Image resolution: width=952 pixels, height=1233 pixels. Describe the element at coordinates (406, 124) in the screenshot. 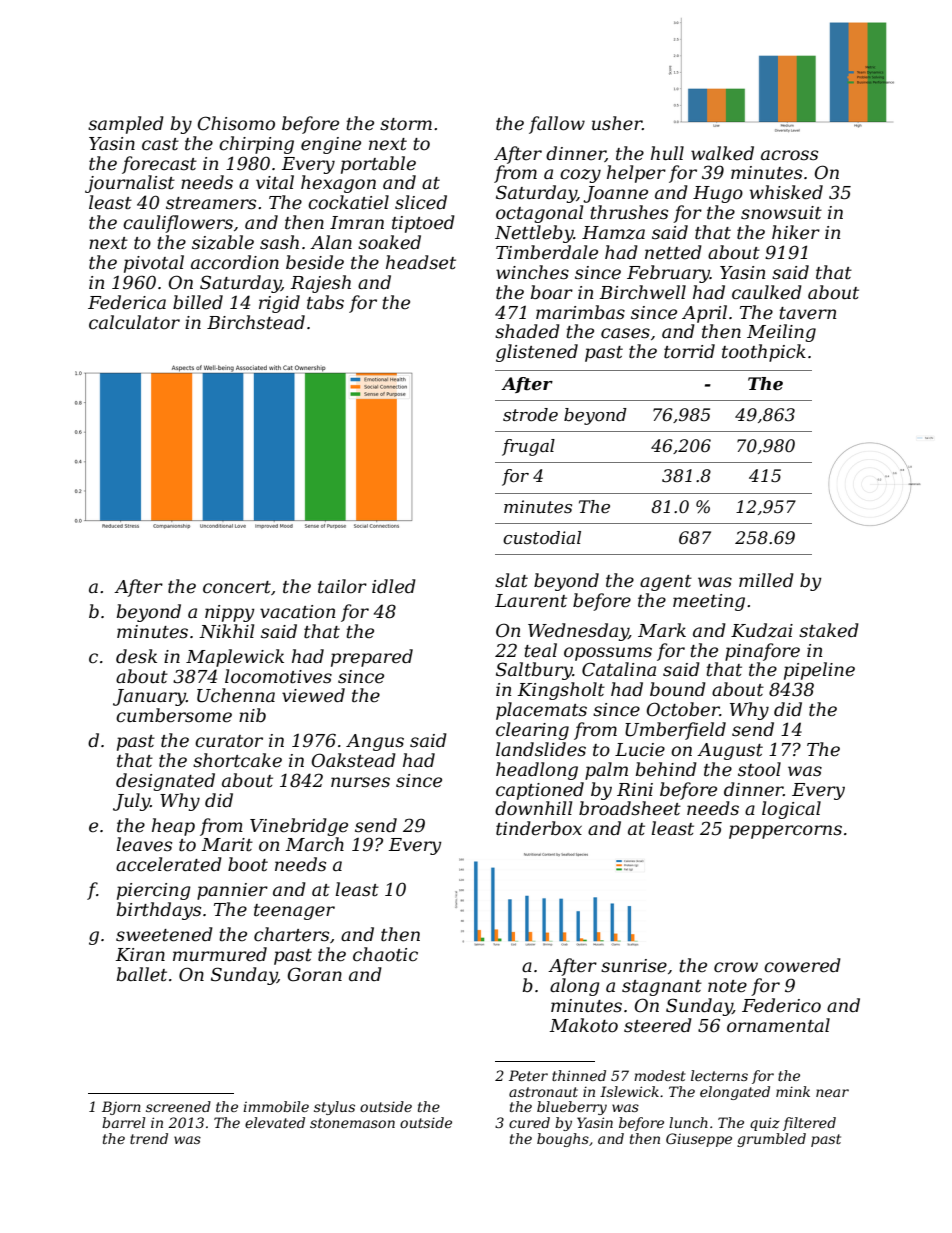

I see `storm` at that location.
